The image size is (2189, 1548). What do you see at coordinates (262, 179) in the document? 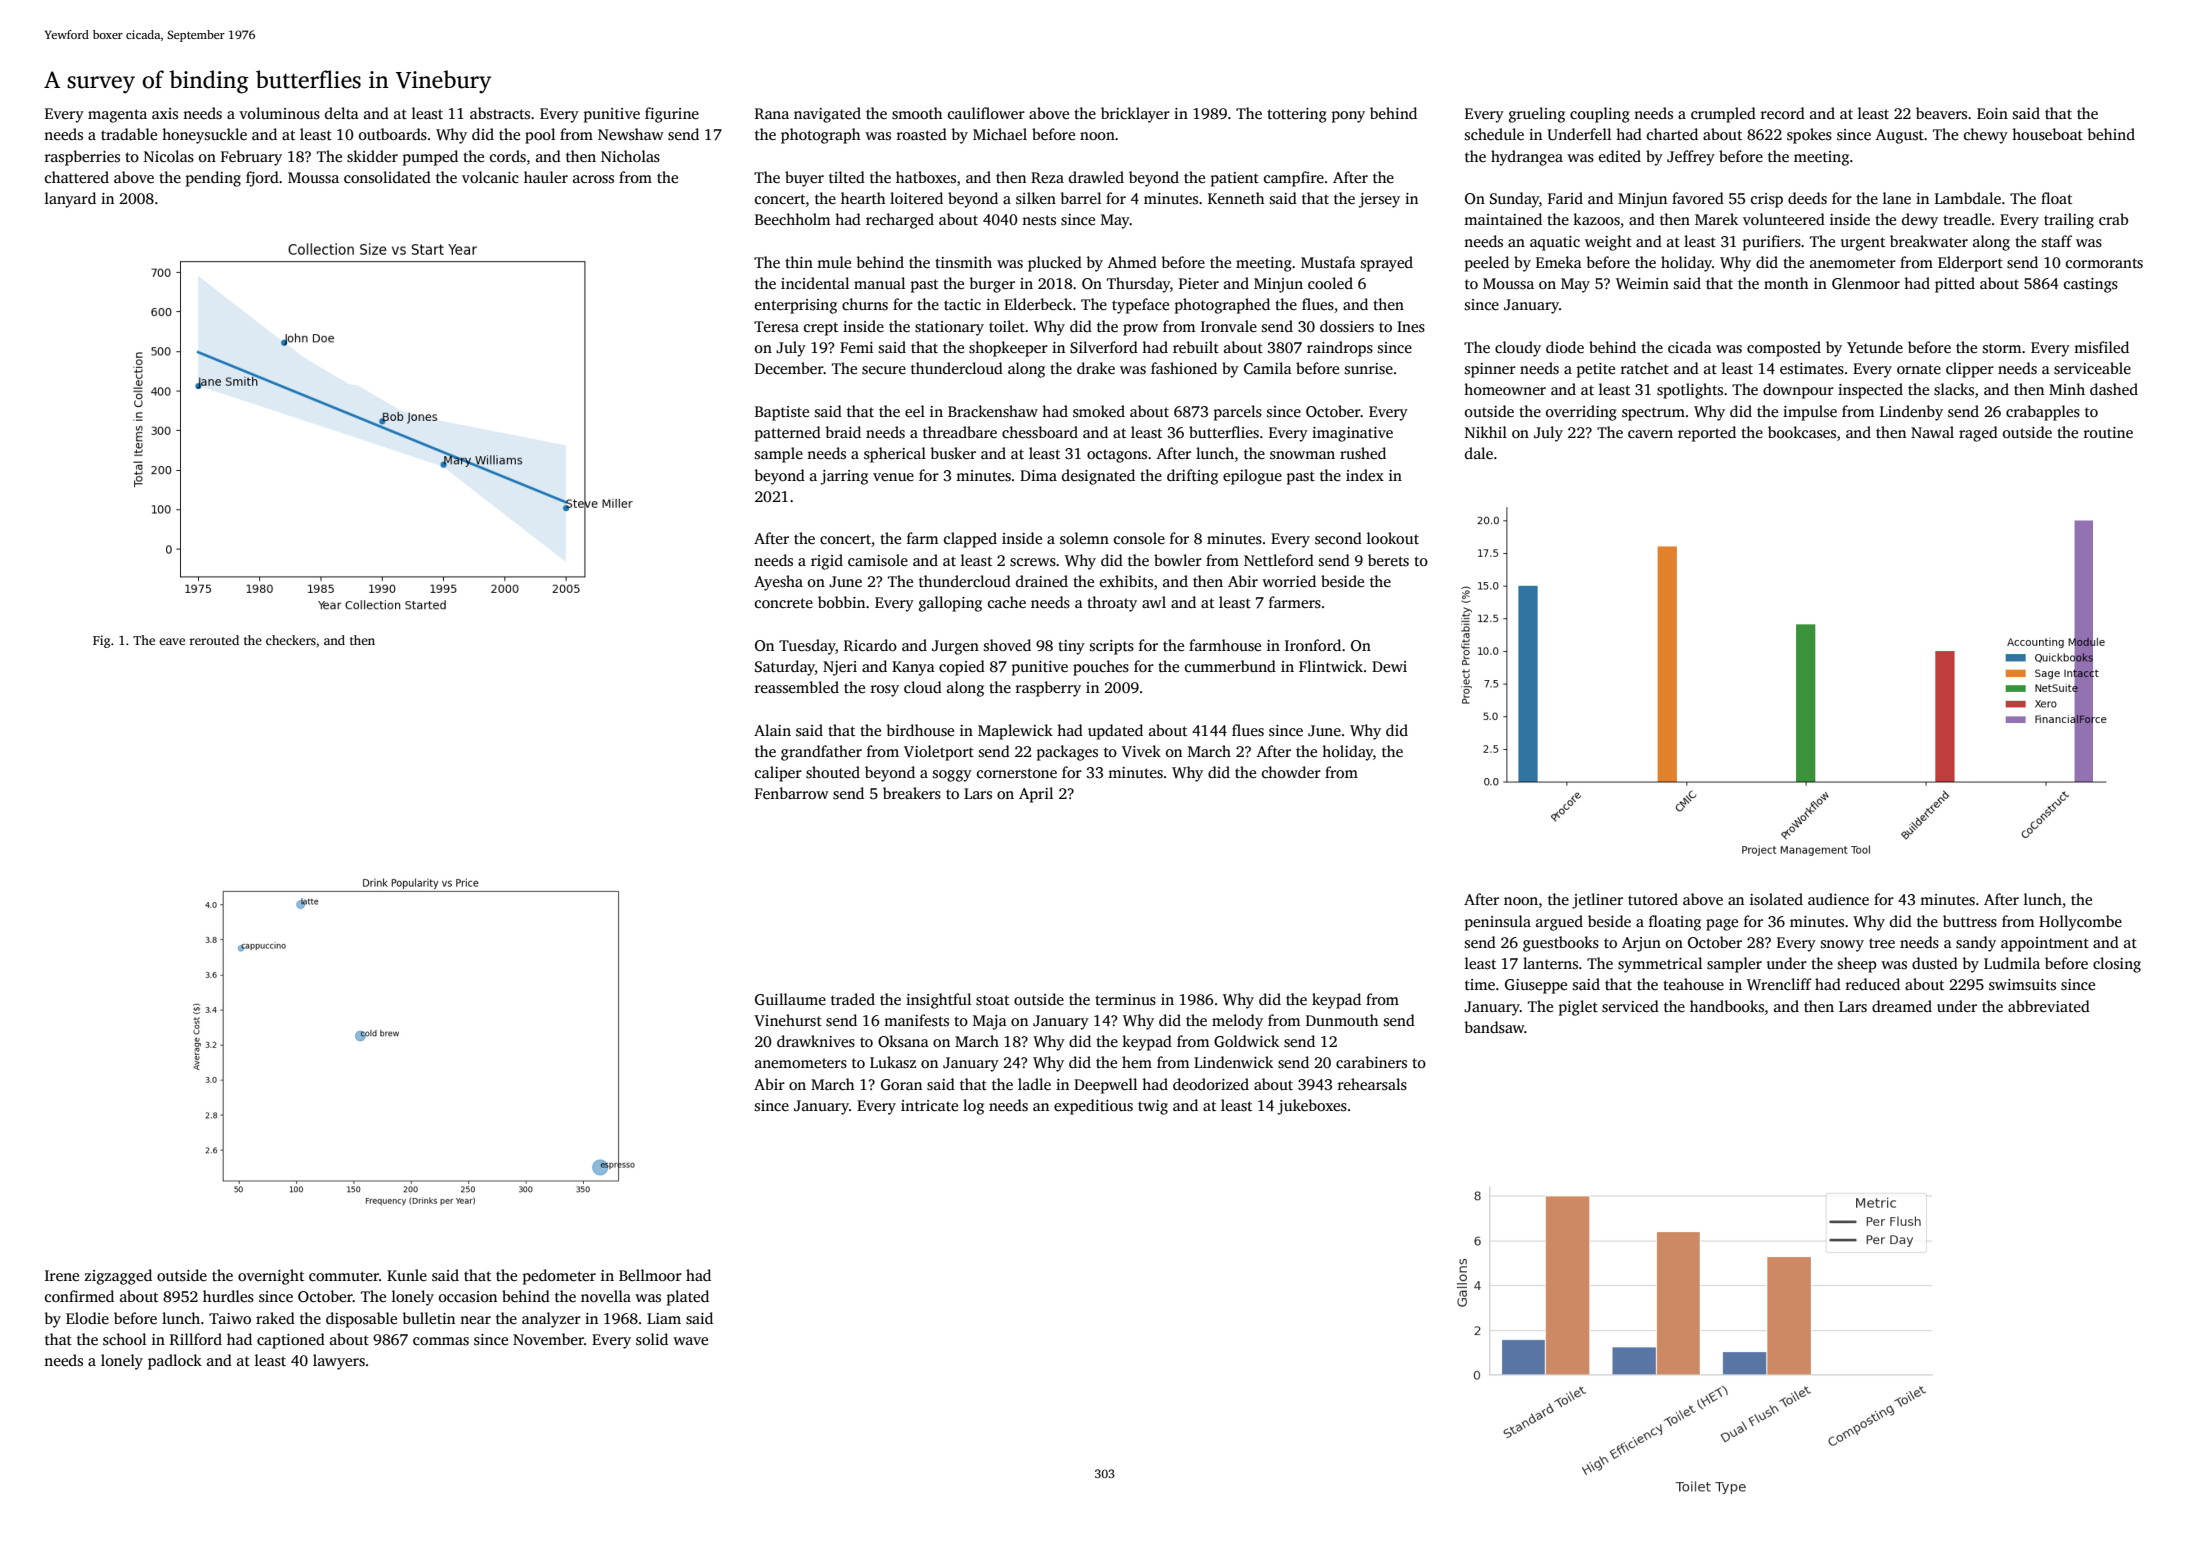
I see `fjord` at bounding box center [262, 179].
